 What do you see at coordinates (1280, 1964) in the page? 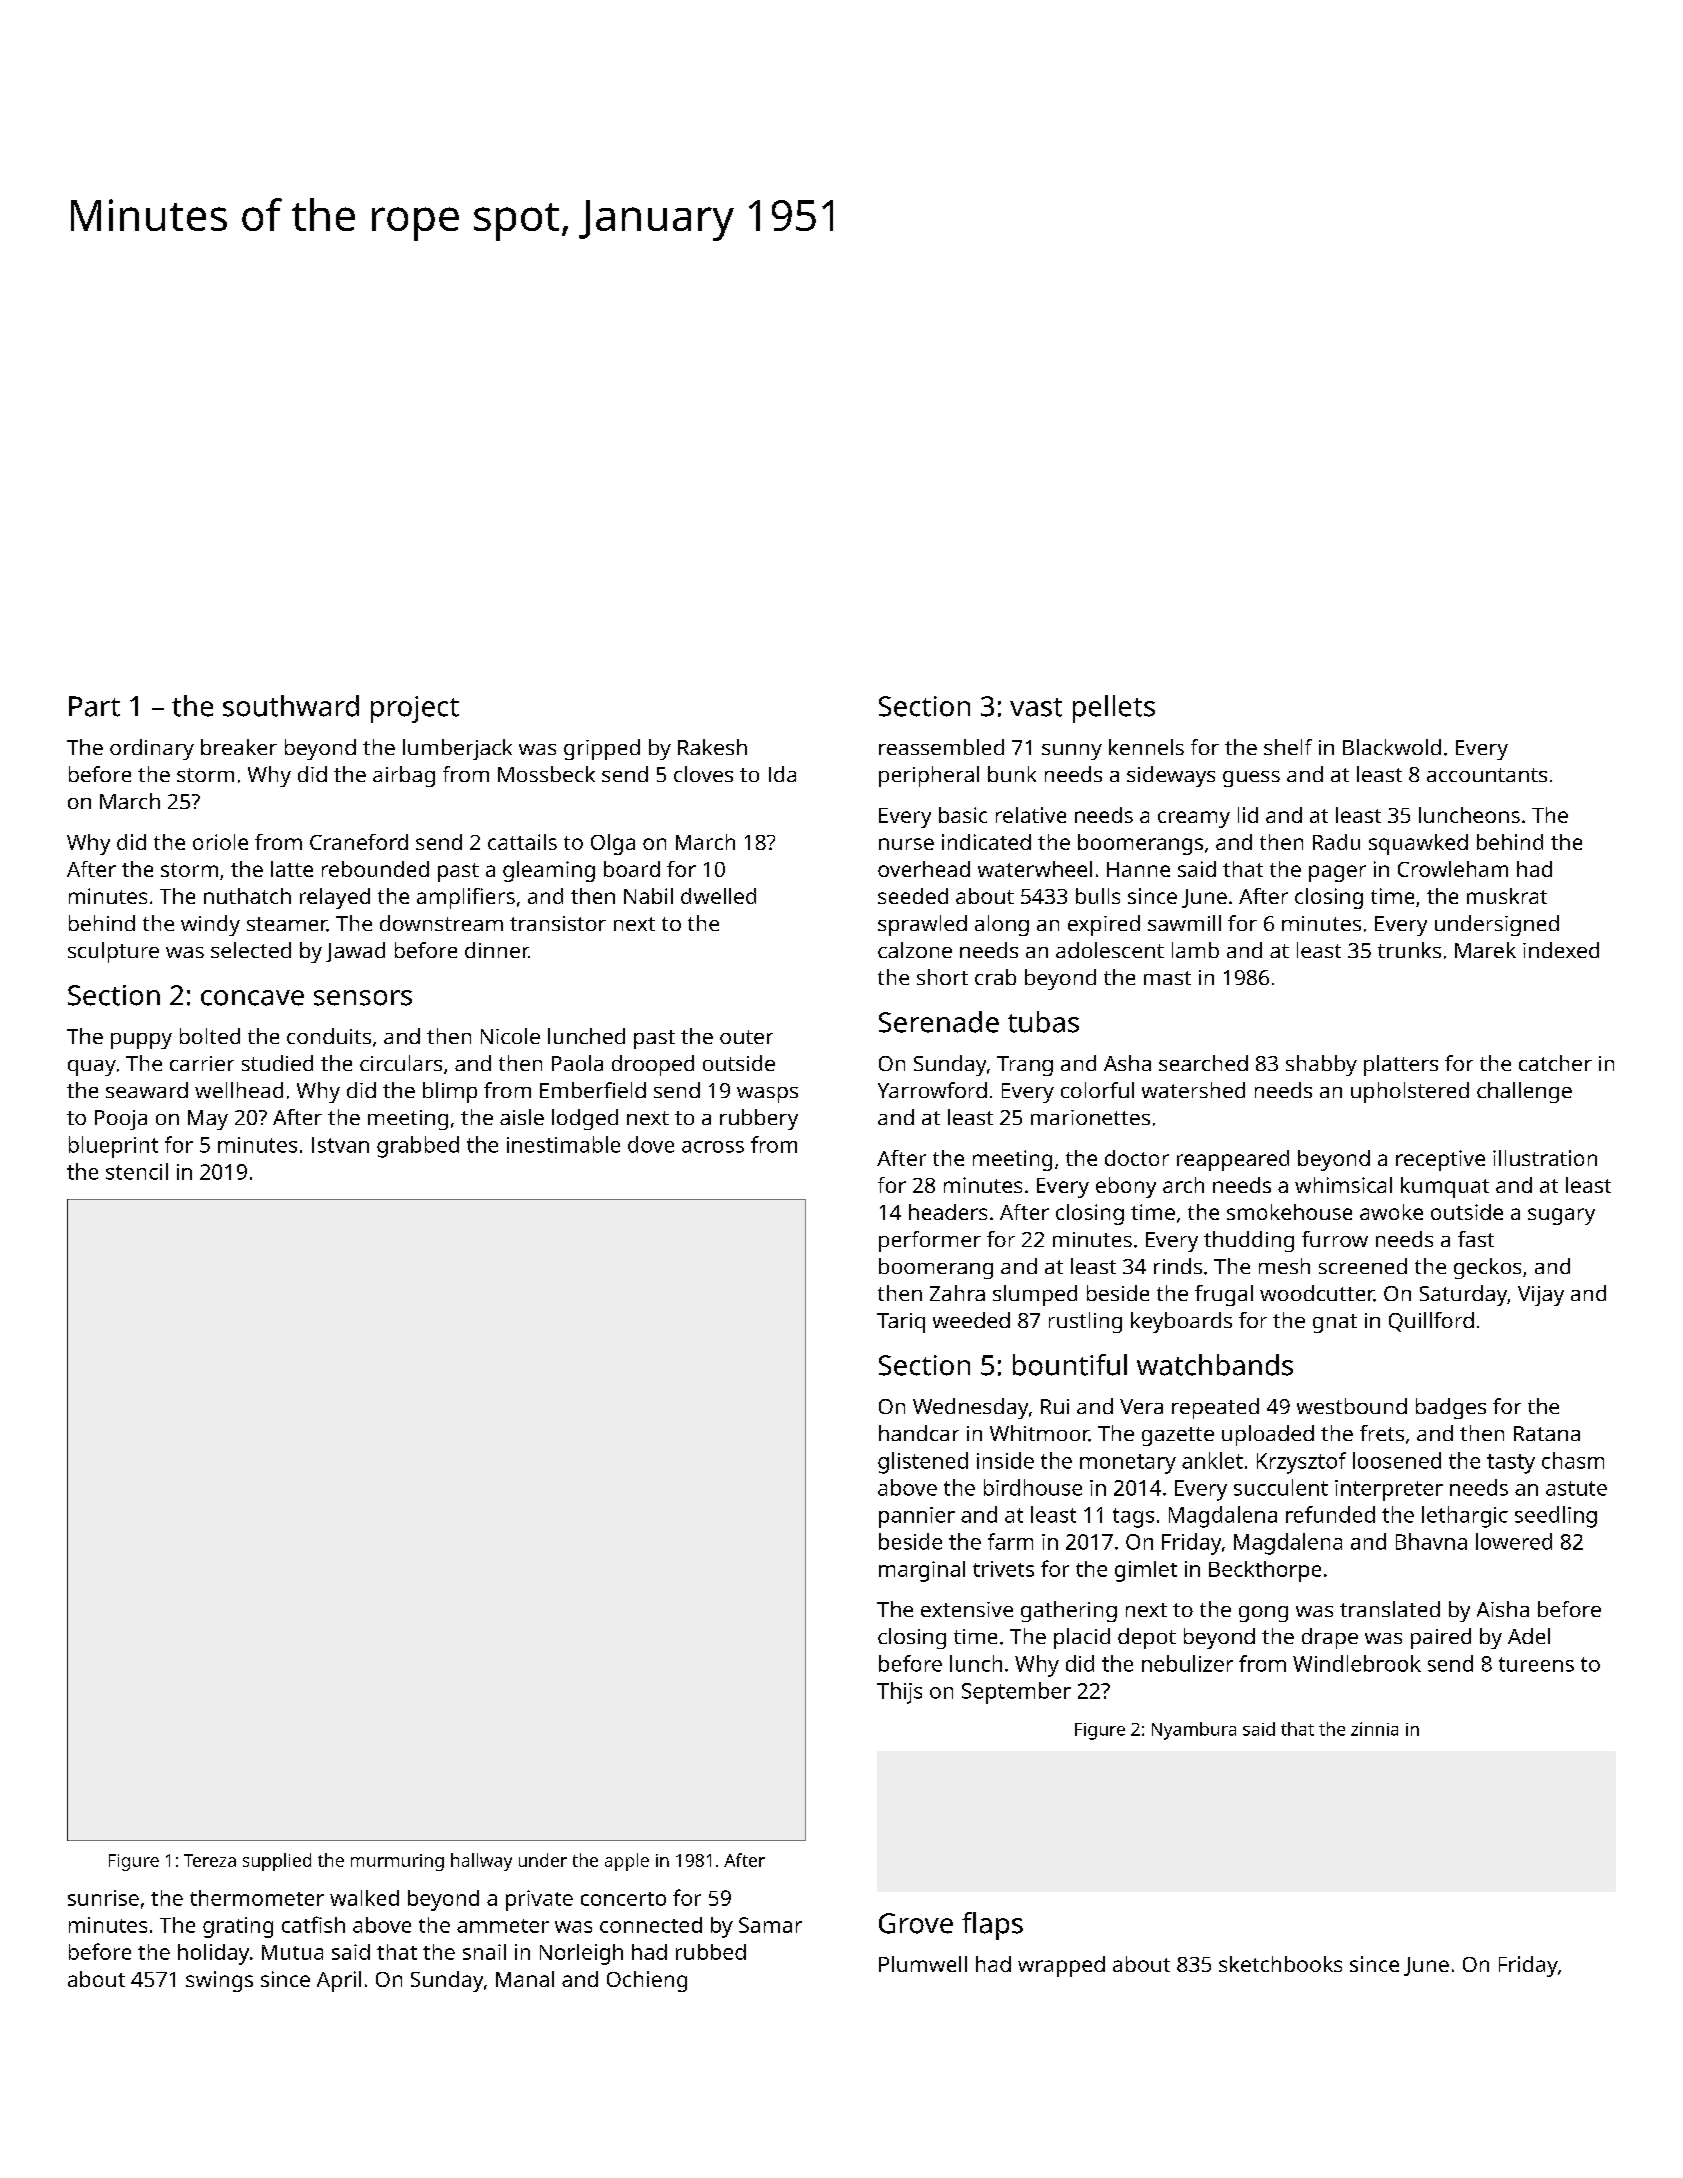
I see `sketchbooks` at bounding box center [1280, 1964].
